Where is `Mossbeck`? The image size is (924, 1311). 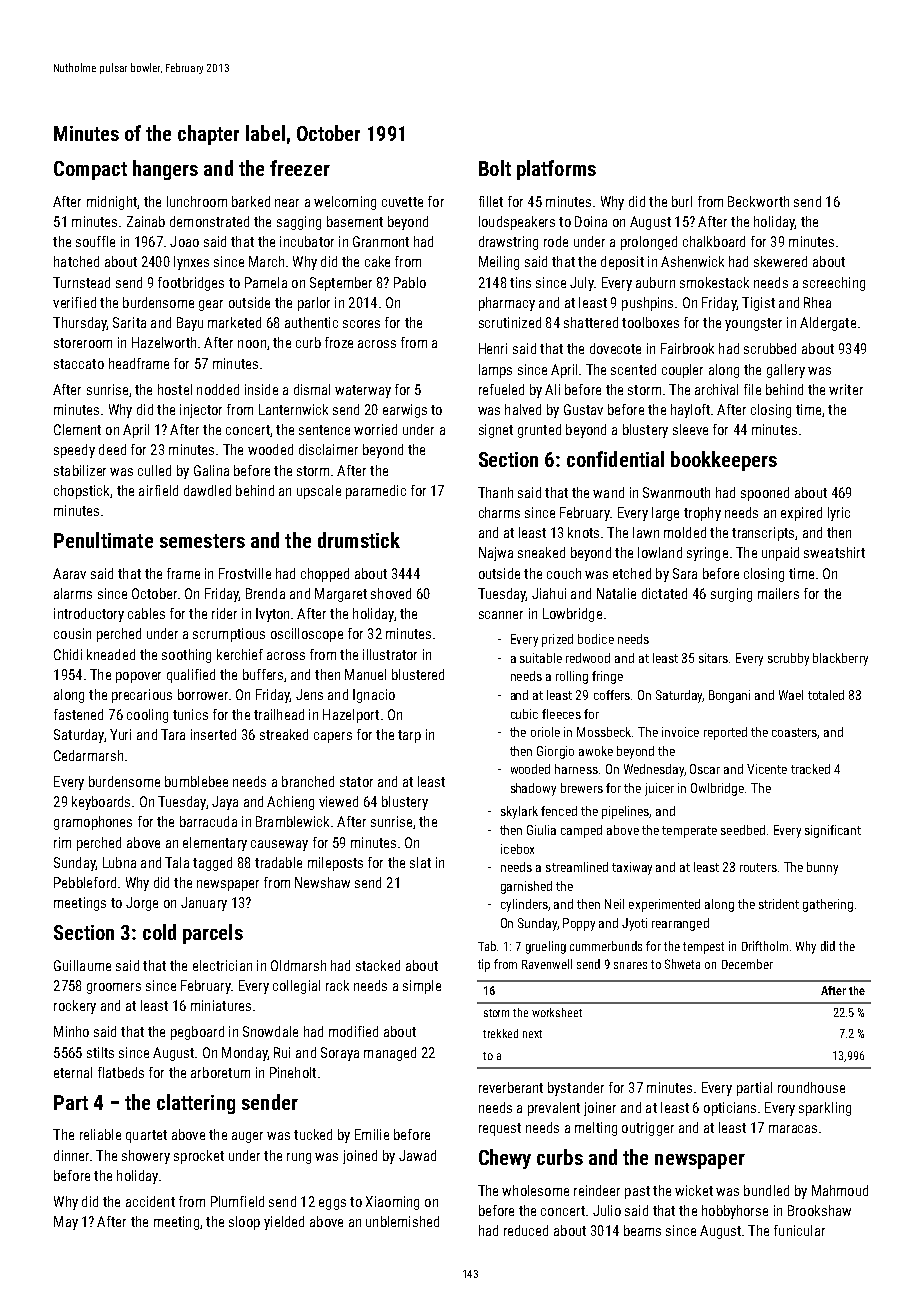 Mossbeck is located at coordinates (604, 732).
